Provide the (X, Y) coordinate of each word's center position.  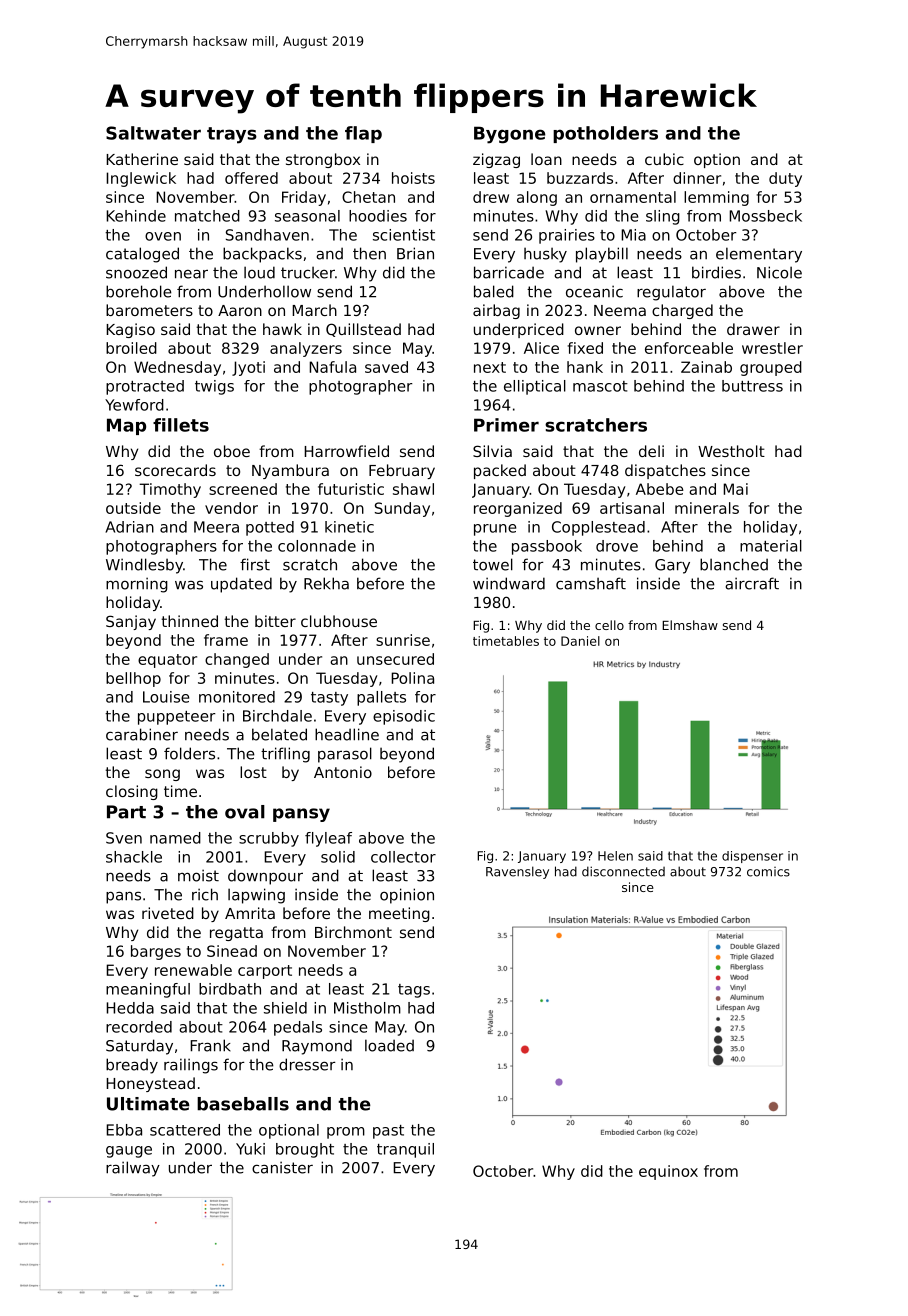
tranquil (405, 1150)
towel (493, 564)
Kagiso (130, 330)
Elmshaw (690, 625)
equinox (668, 1172)
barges (156, 952)
